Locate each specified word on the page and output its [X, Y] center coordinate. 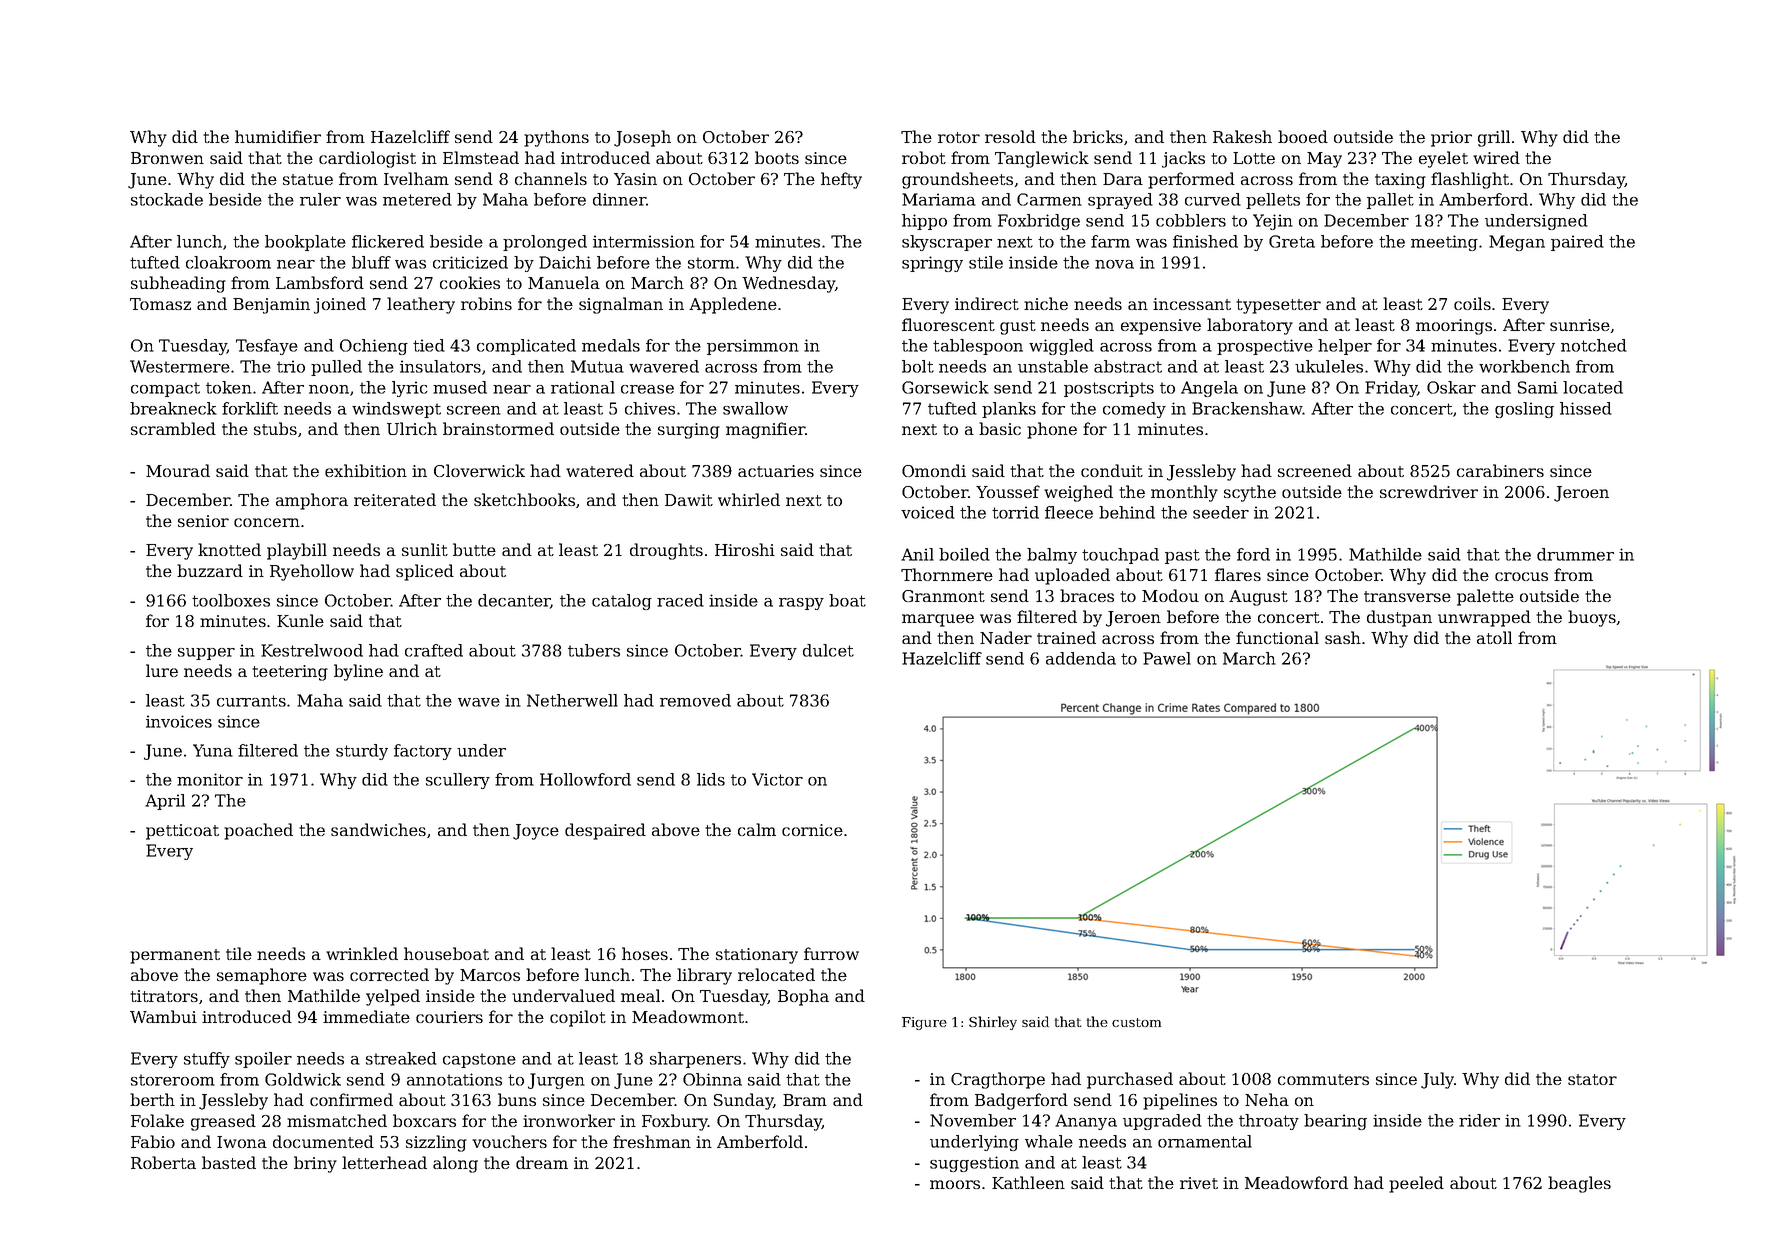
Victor [777, 779]
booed [1303, 136]
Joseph [642, 138]
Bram [805, 1100]
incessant [1192, 304]
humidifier [278, 136]
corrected [389, 974]
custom [1136, 1022]
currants [251, 701]
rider [1479, 1120]
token [229, 387]
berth [152, 1099]
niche [1046, 303]
